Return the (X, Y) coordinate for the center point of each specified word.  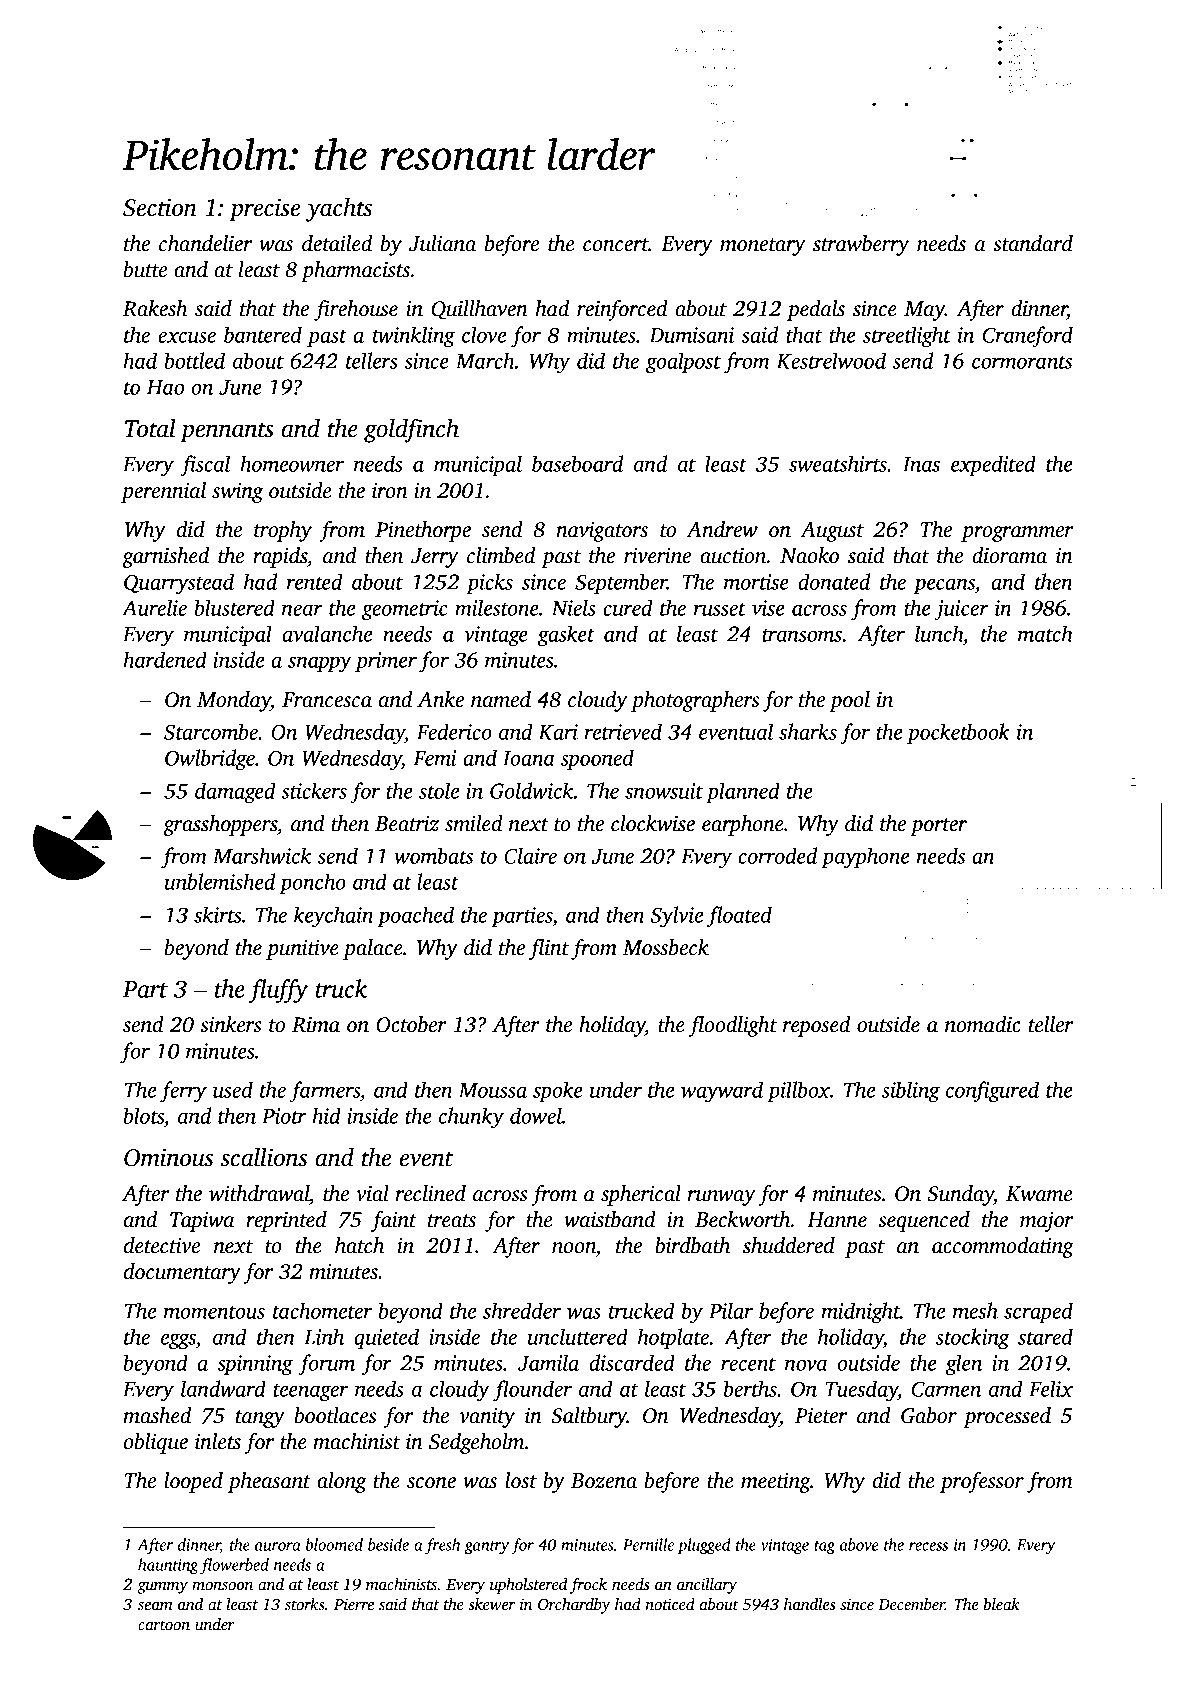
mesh (975, 1310)
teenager (310, 1393)
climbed (501, 555)
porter (938, 827)
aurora (277, 1546)
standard (1033, 243)
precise (264, 210)
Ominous (168, 1157)
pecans (944, 586)
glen (963, 1365)
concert (616, 245)
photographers (695, 701)
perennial (163, 492)
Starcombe (211, 731)
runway (721, 1198)
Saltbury (589, 1417)
